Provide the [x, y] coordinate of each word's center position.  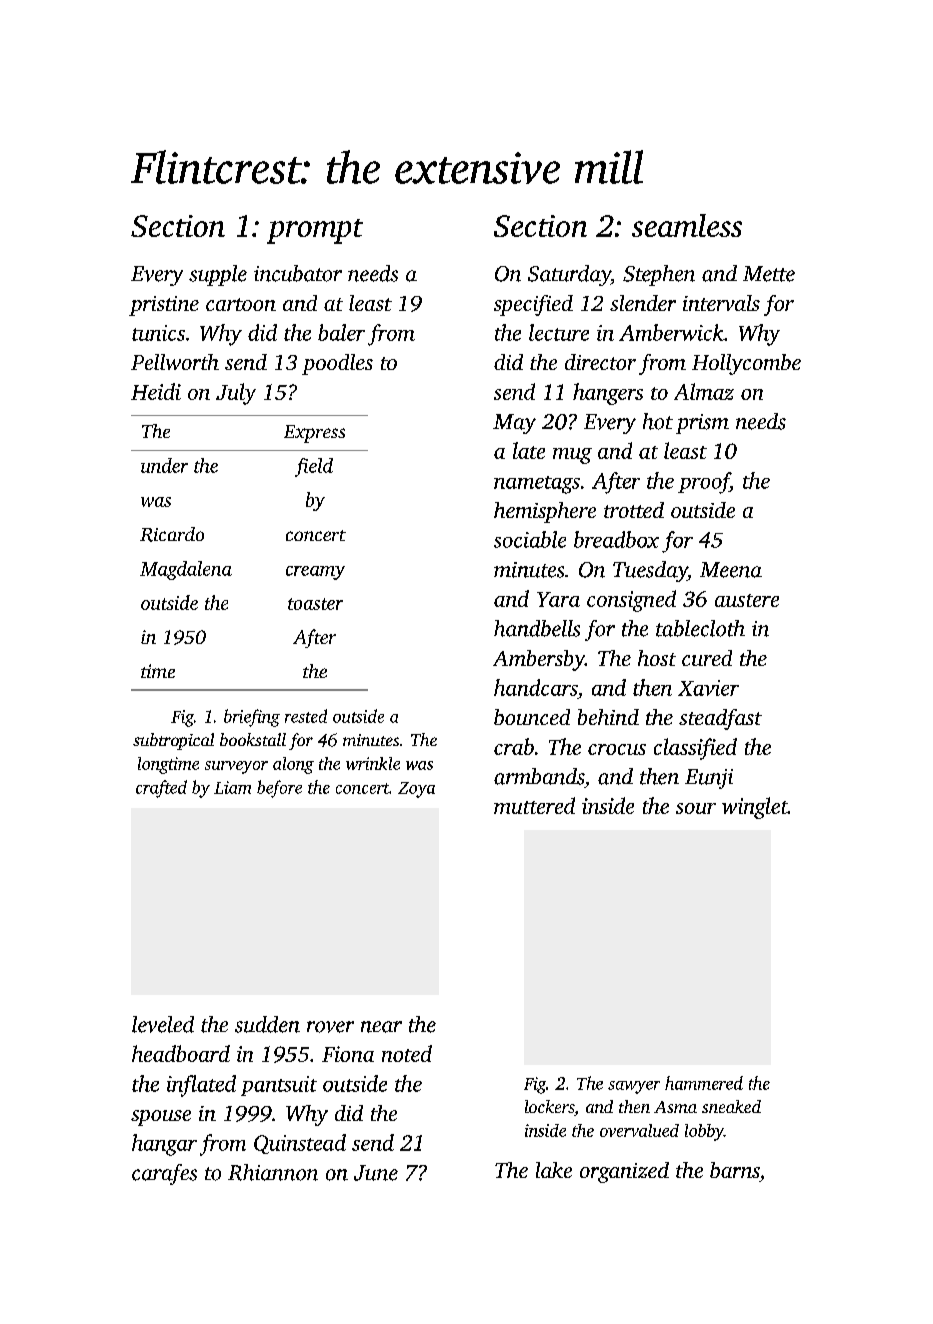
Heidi [156, 391]
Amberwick [671, 332]
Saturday [569, 275]
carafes [164, 1174]
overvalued [639, 1130]
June [376, 1173]
